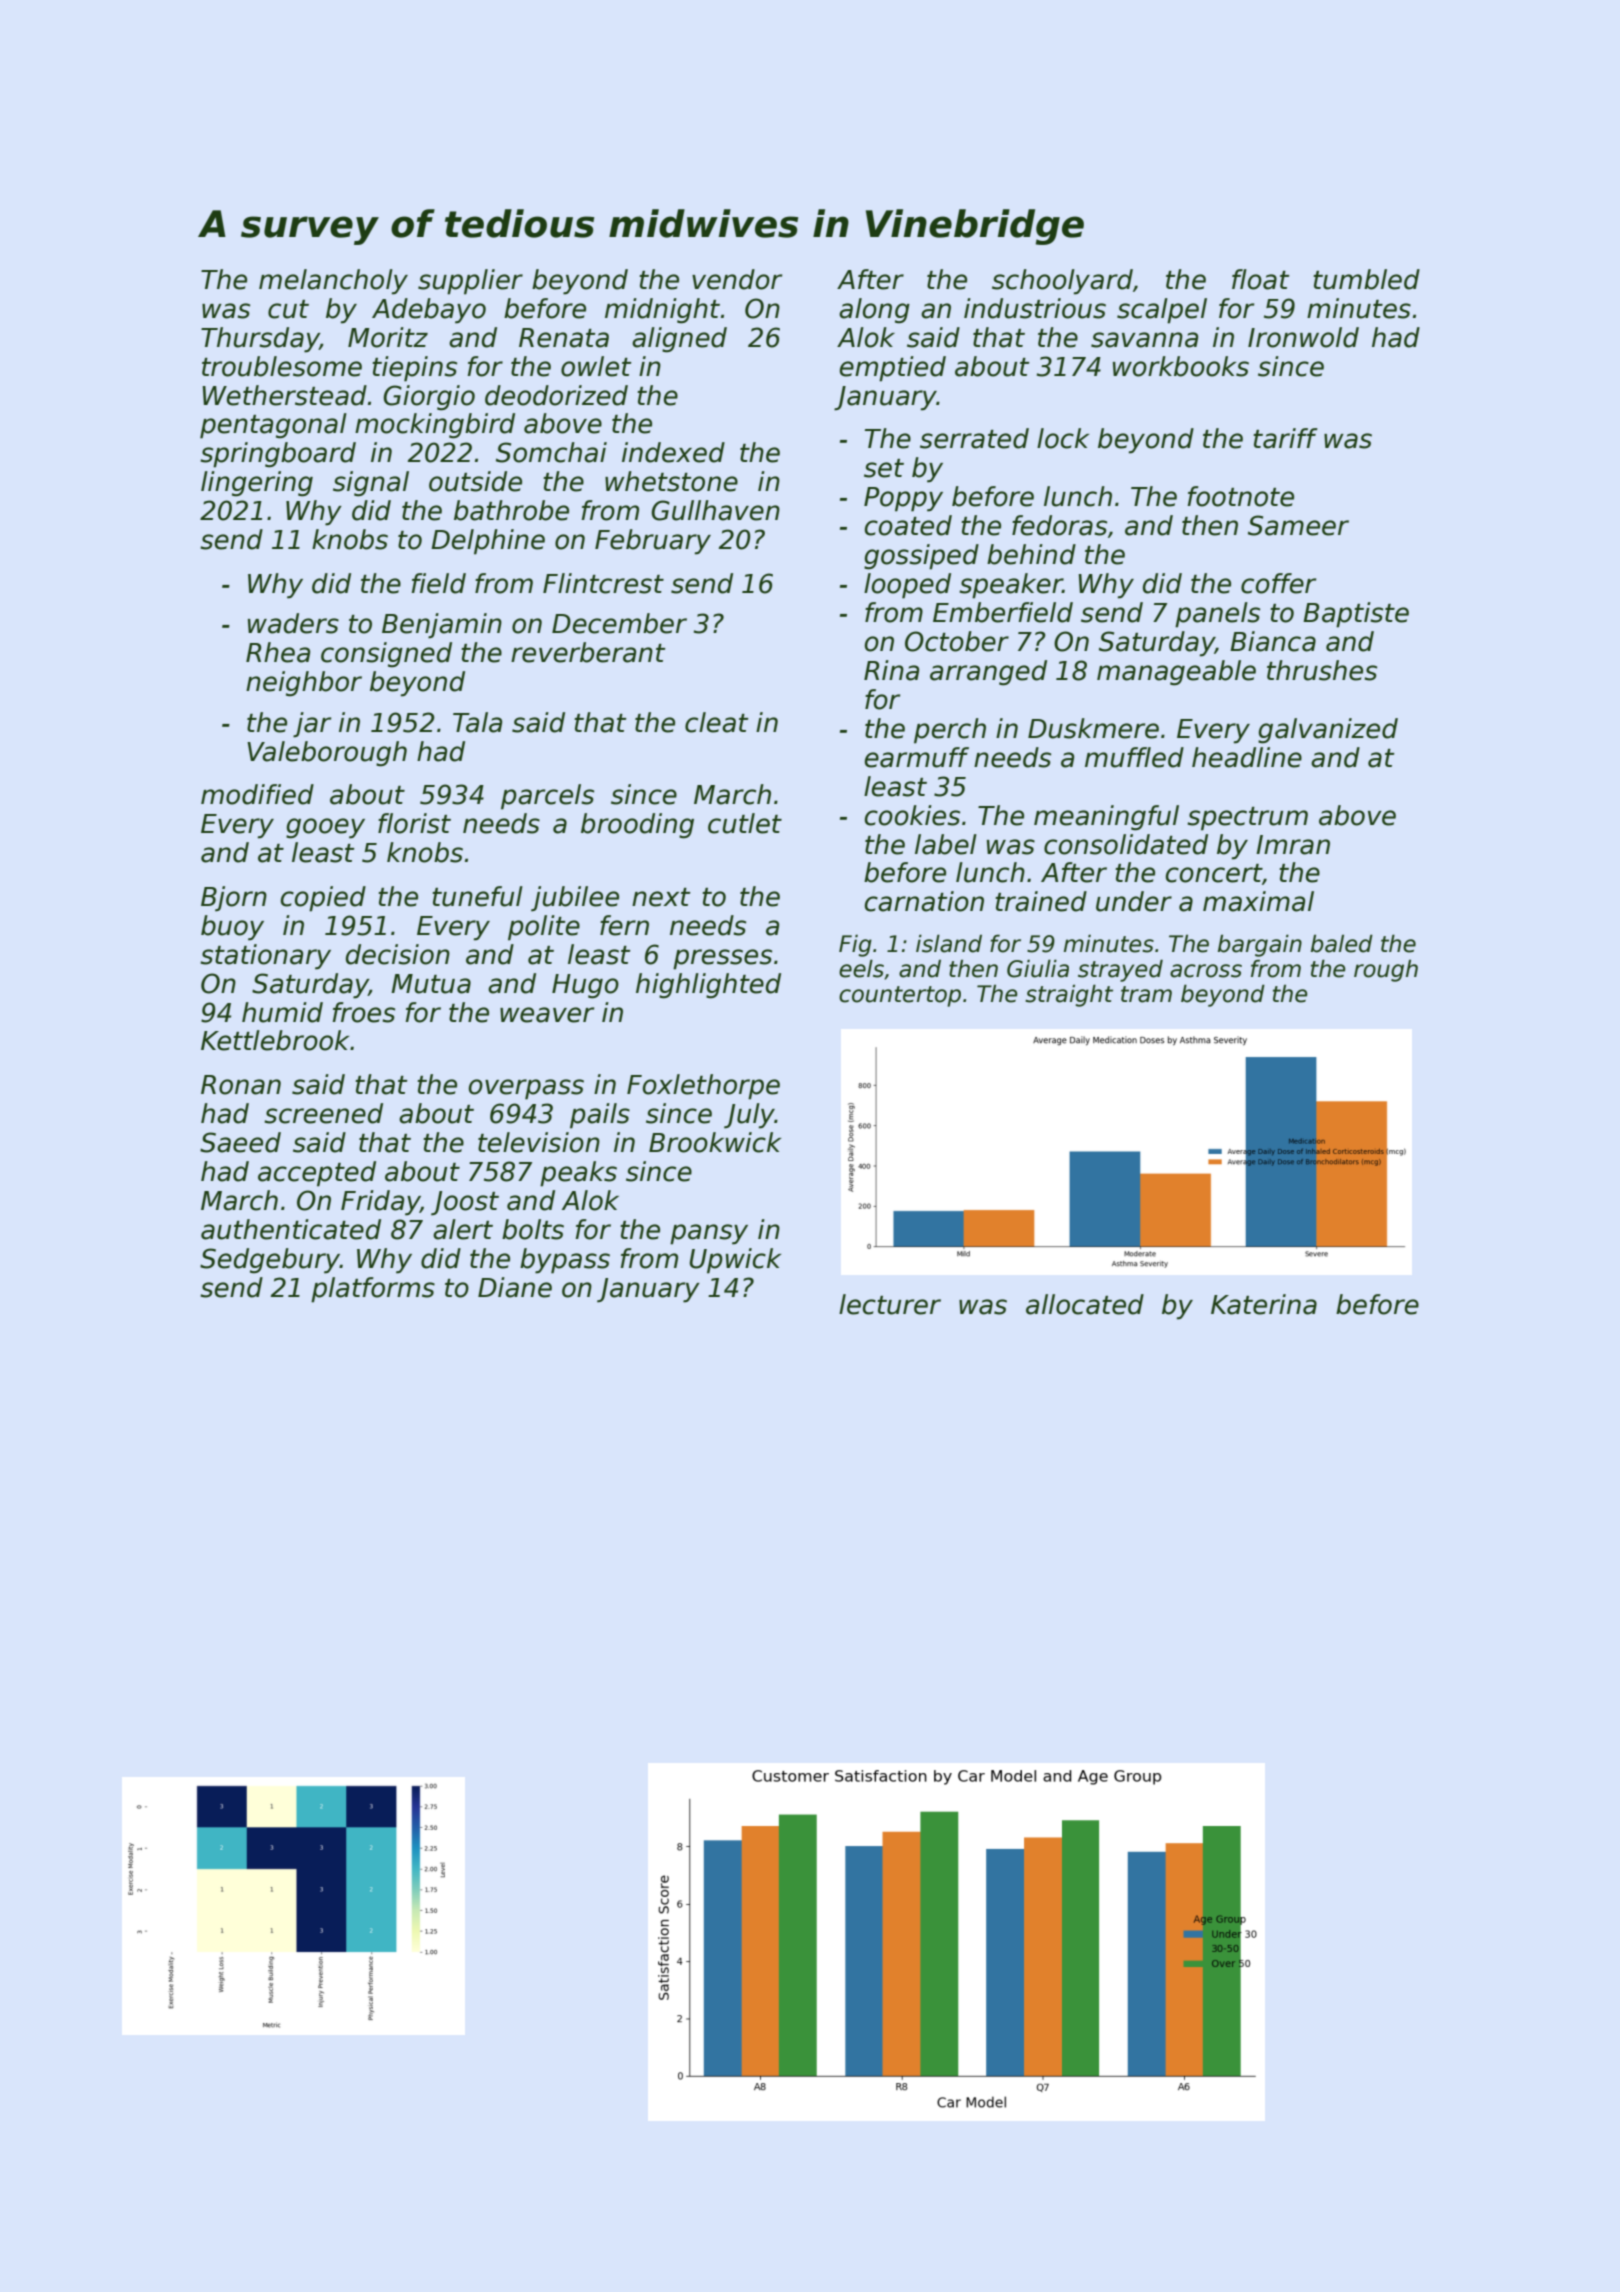  Describe the element at coordinates (717, 722) in the image. I see `cleat` at that location.
